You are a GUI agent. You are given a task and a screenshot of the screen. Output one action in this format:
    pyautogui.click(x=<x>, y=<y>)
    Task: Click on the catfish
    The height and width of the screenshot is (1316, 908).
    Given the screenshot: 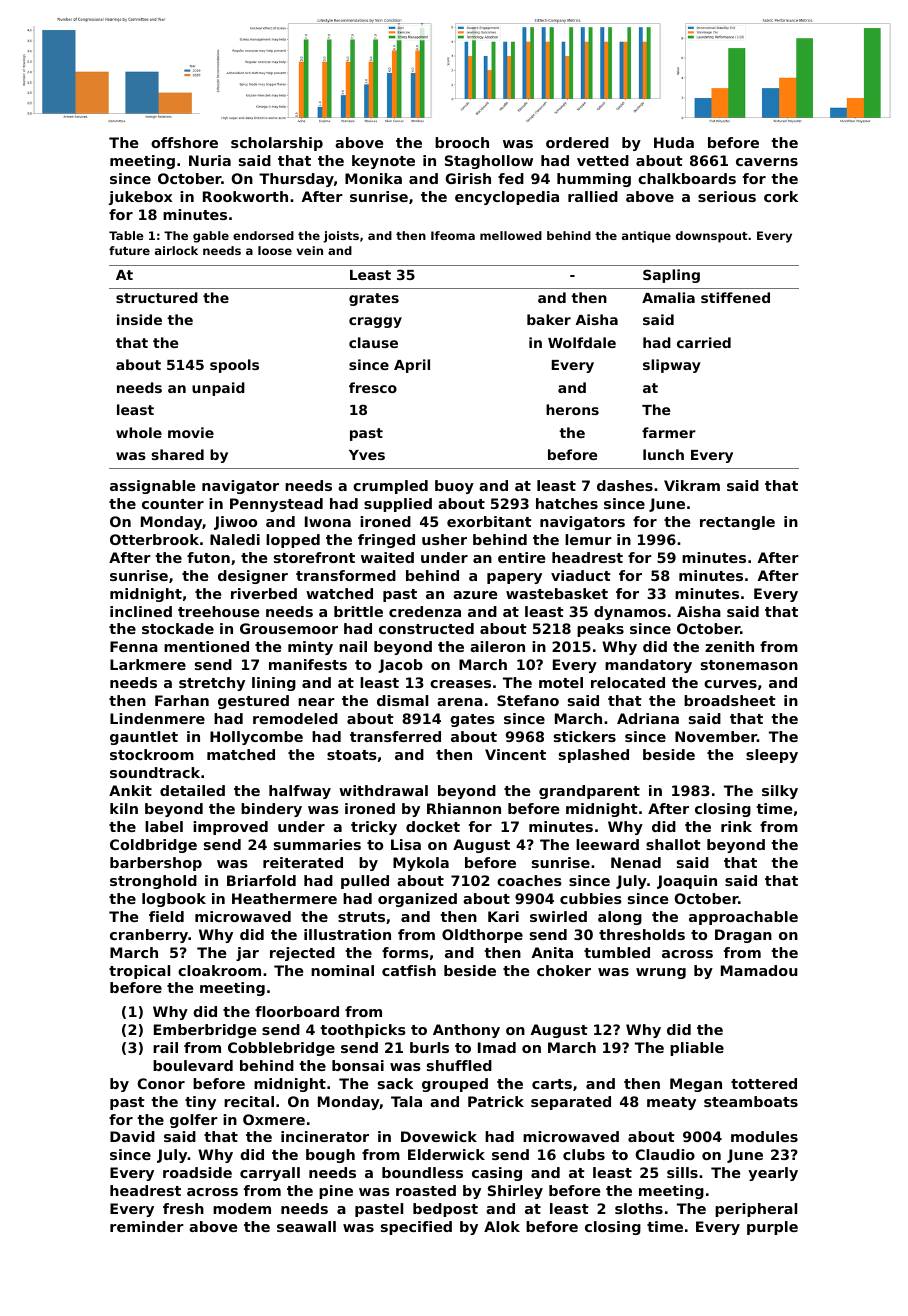 What is the action you would take?
    pyautogui.click(x=409, y=970)
